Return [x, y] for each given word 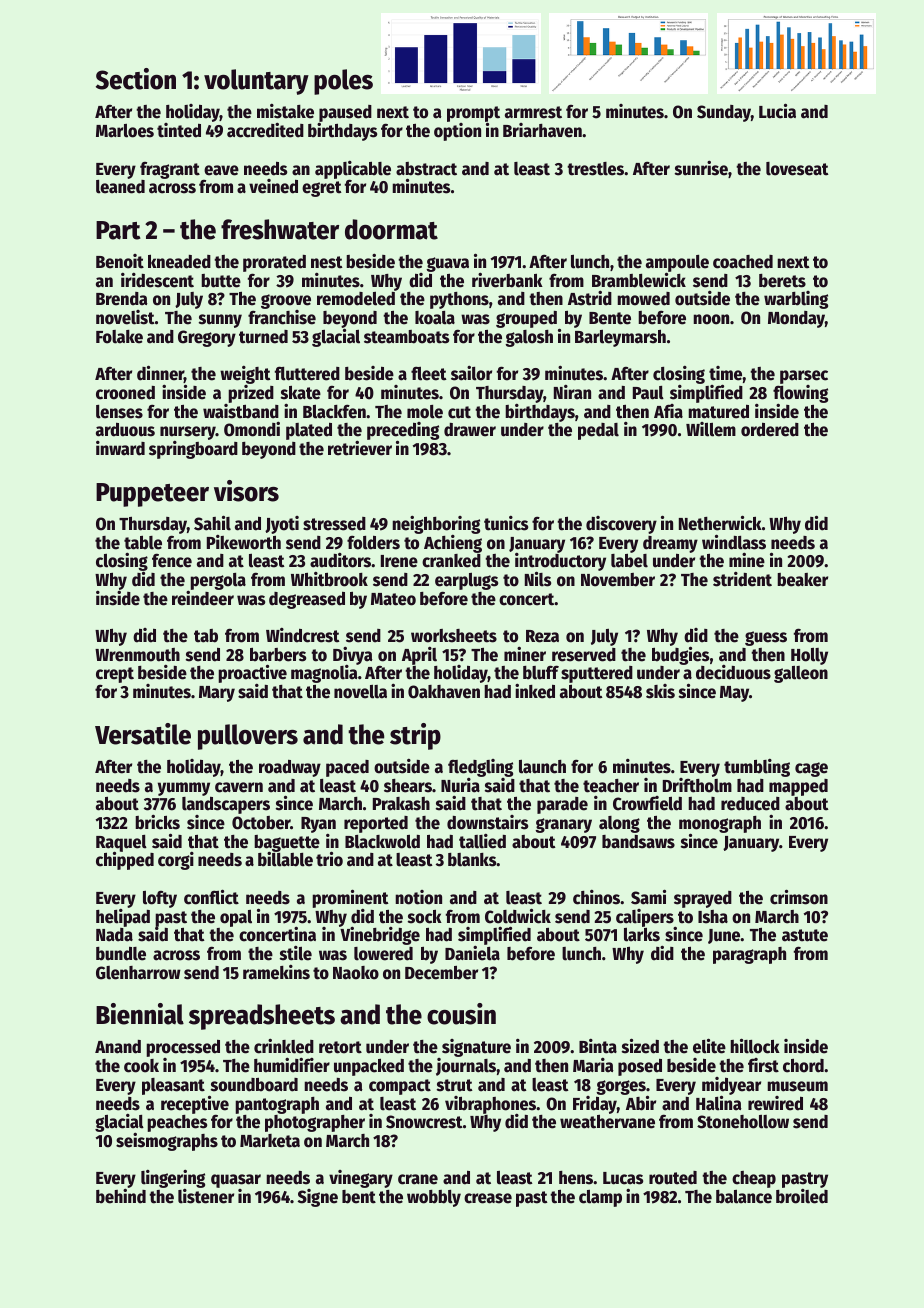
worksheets [454, 636]
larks [642, 935]
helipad [123, 918]
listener [206, 1196]
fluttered [307, 373]
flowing [800, 394]
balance [744, 1197]
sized [640, 1046]
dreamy [670, 544]
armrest [533, 112]
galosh [529, 338]
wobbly [434, 1198]
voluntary [256, 82]
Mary [217, 694]
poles [343, 82]
